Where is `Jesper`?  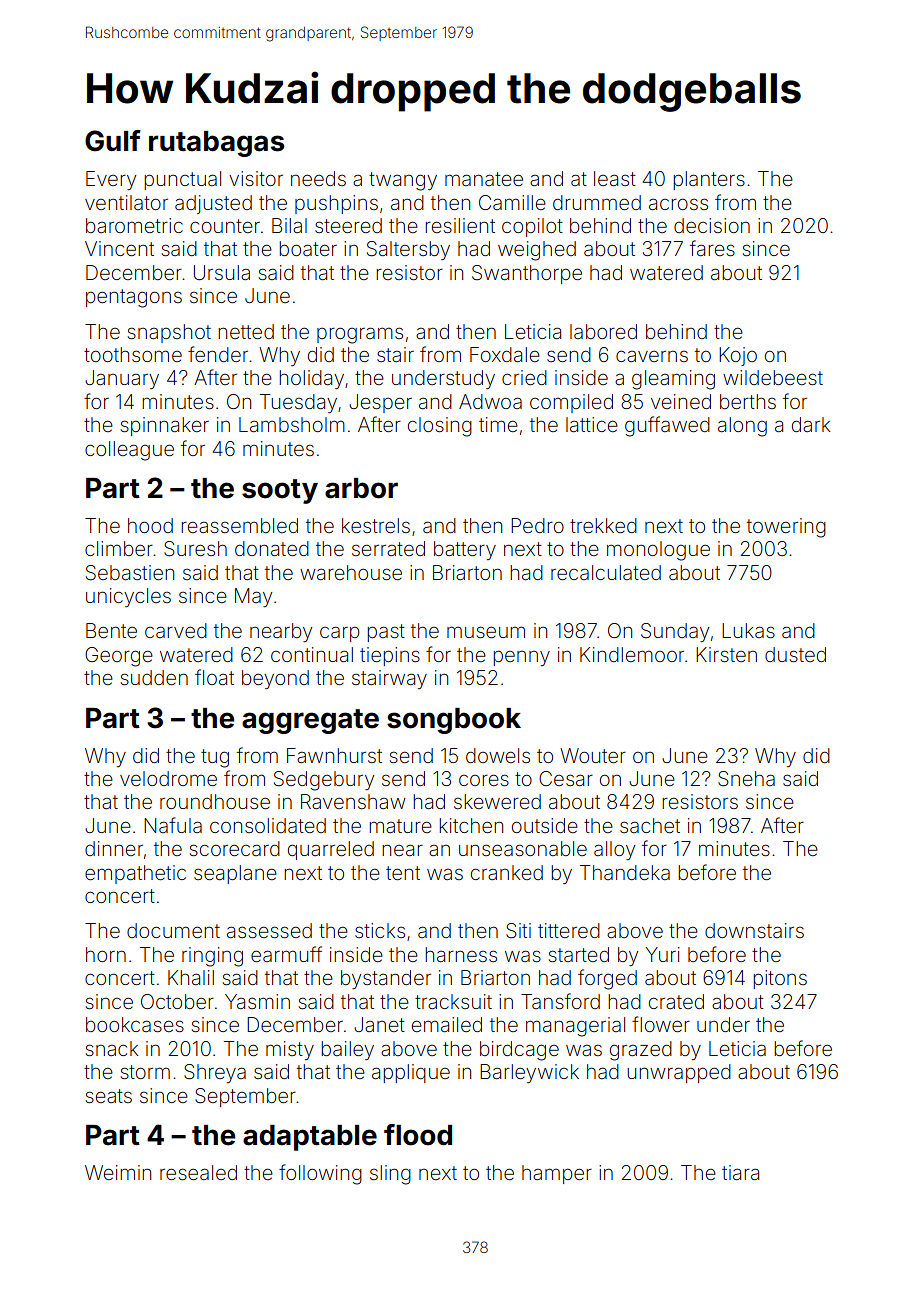
Jesper is located at coordinates (380, 403).
